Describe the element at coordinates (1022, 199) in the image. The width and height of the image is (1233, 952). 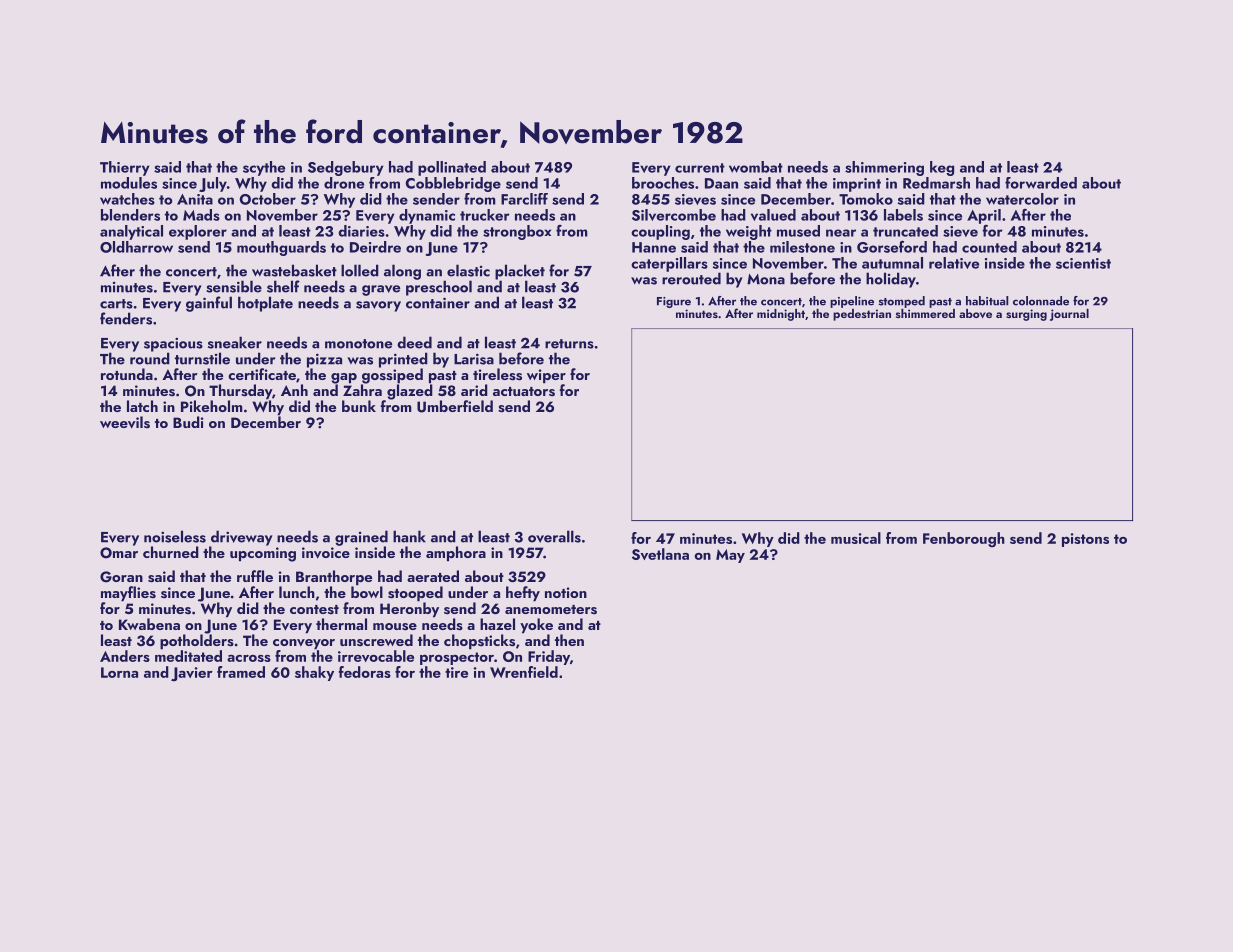
I see `watercolor` at that location.
